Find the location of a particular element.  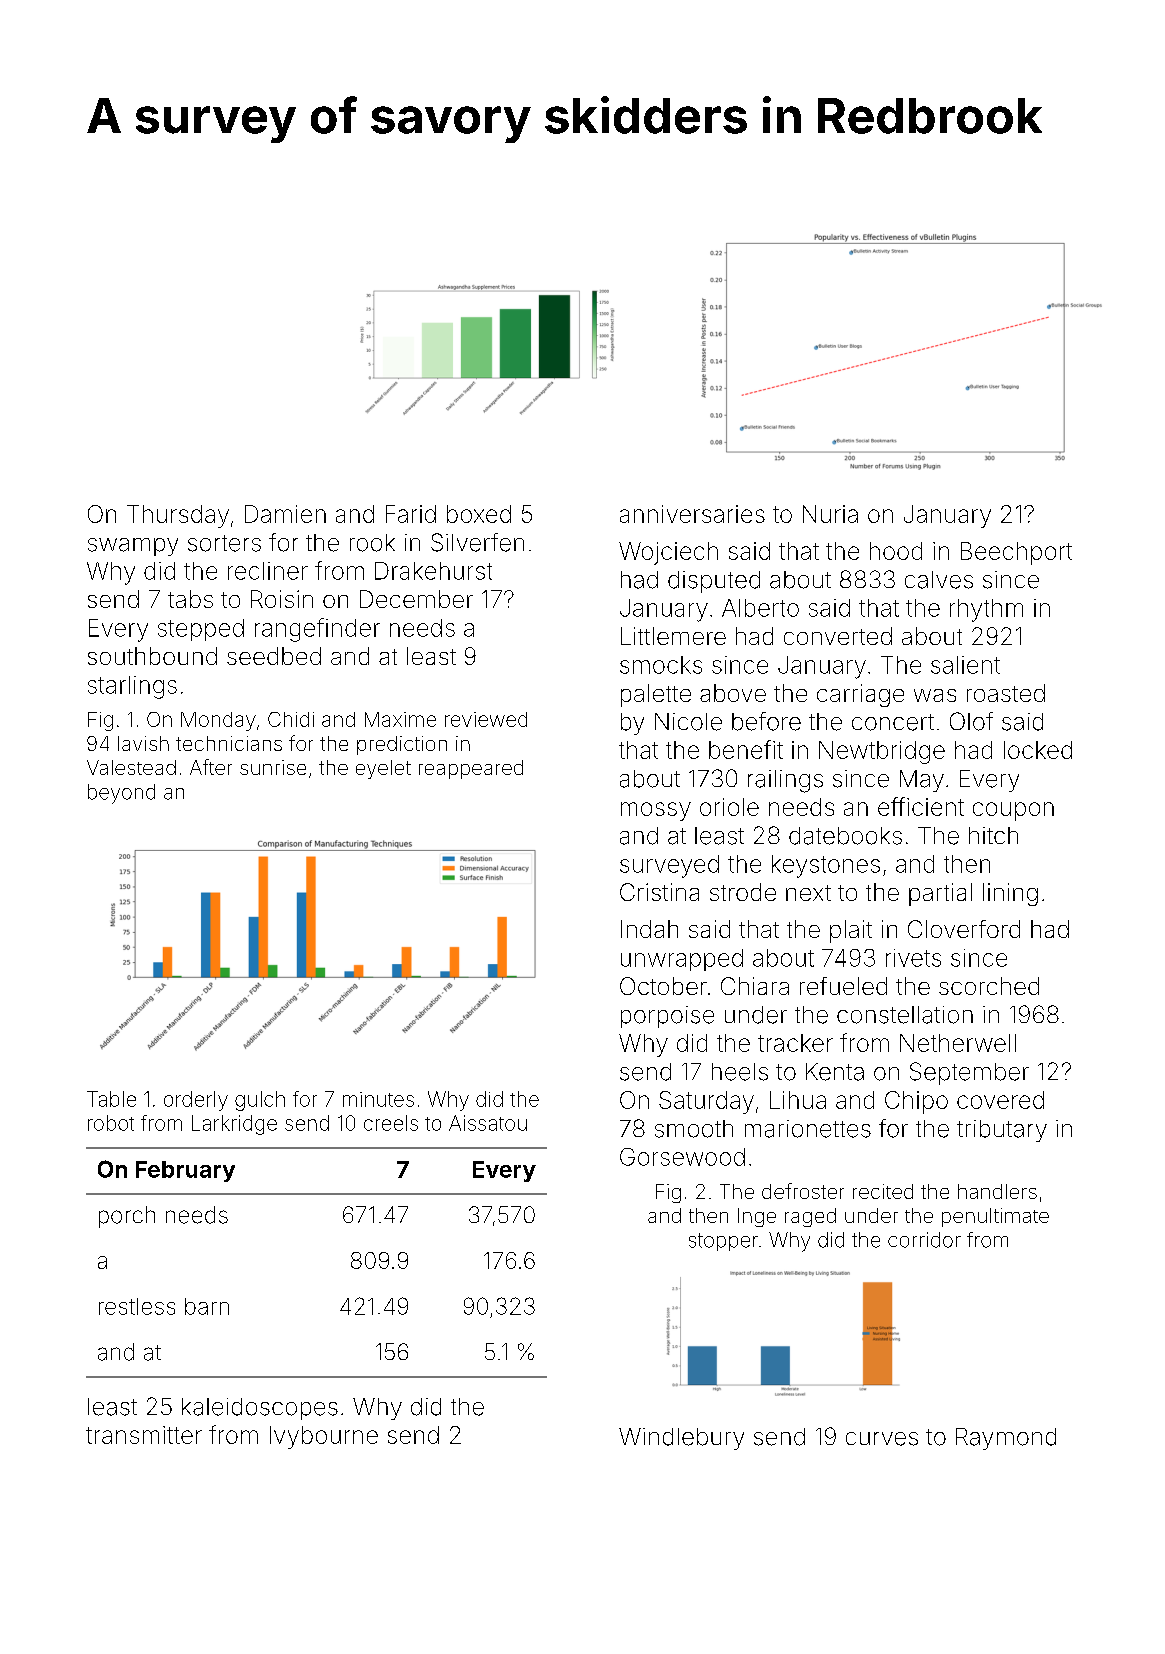

kaleidoscopes is located at coordinates (260, 1409).
